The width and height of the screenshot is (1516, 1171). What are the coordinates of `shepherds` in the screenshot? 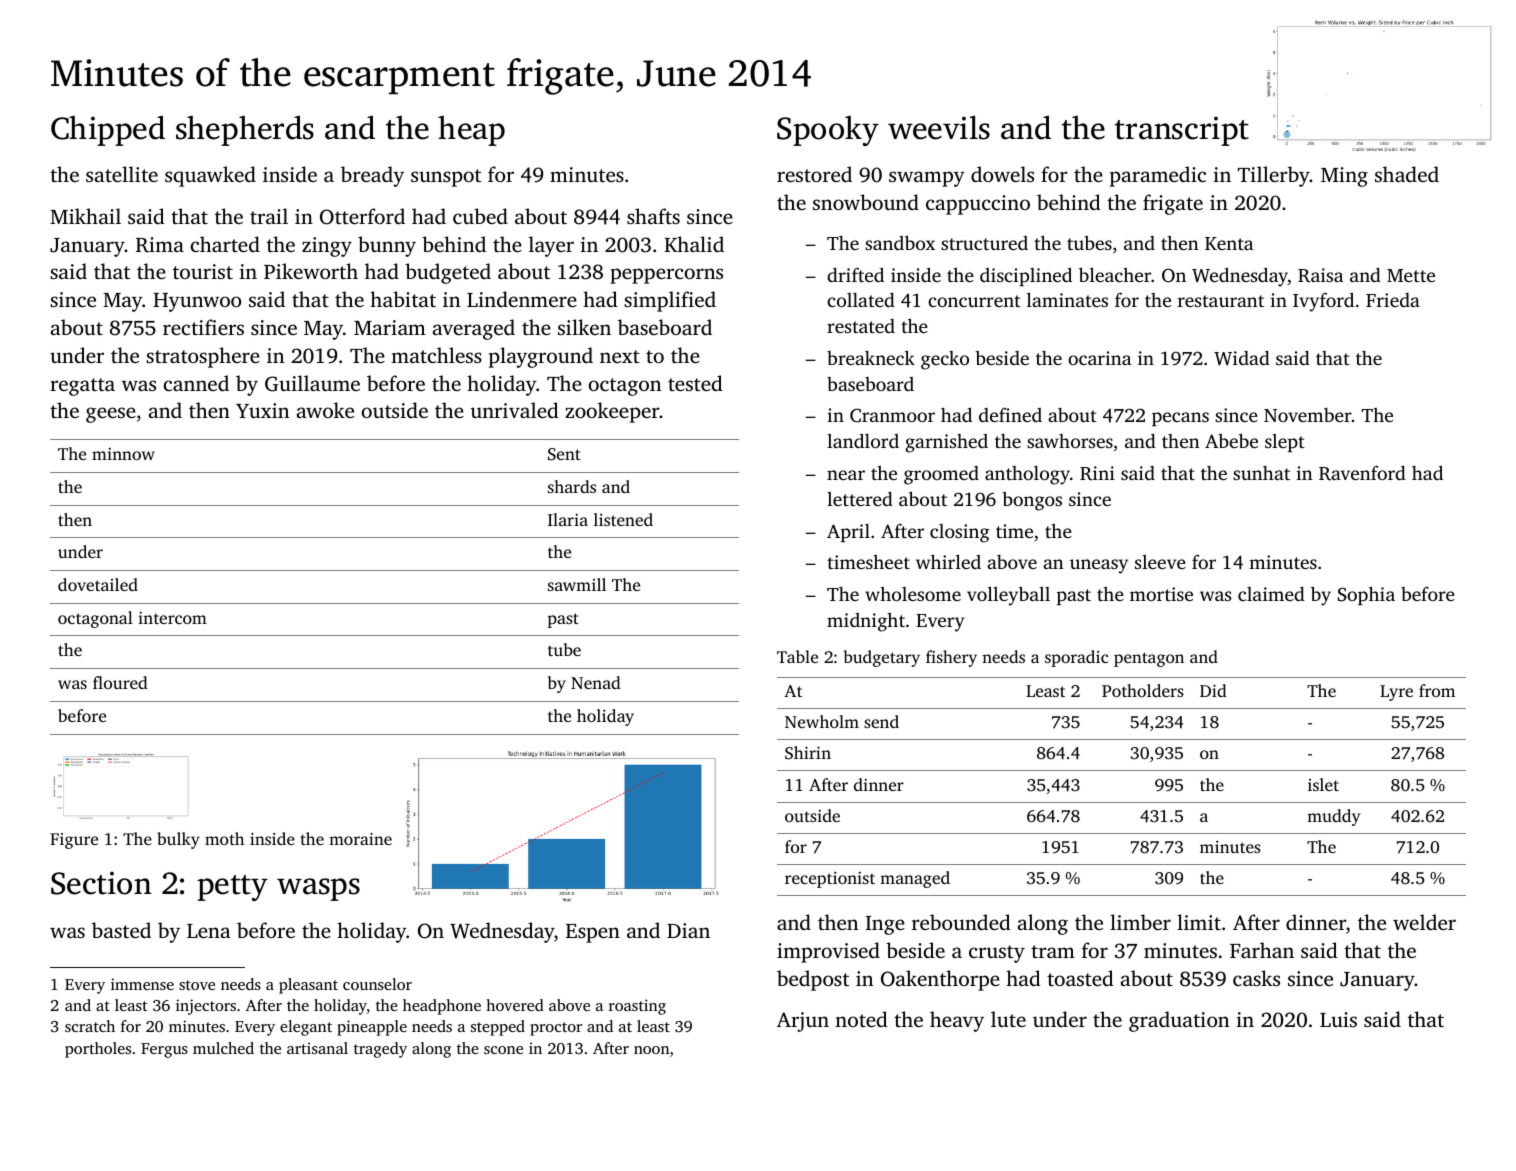 It's located at (245, 130).
